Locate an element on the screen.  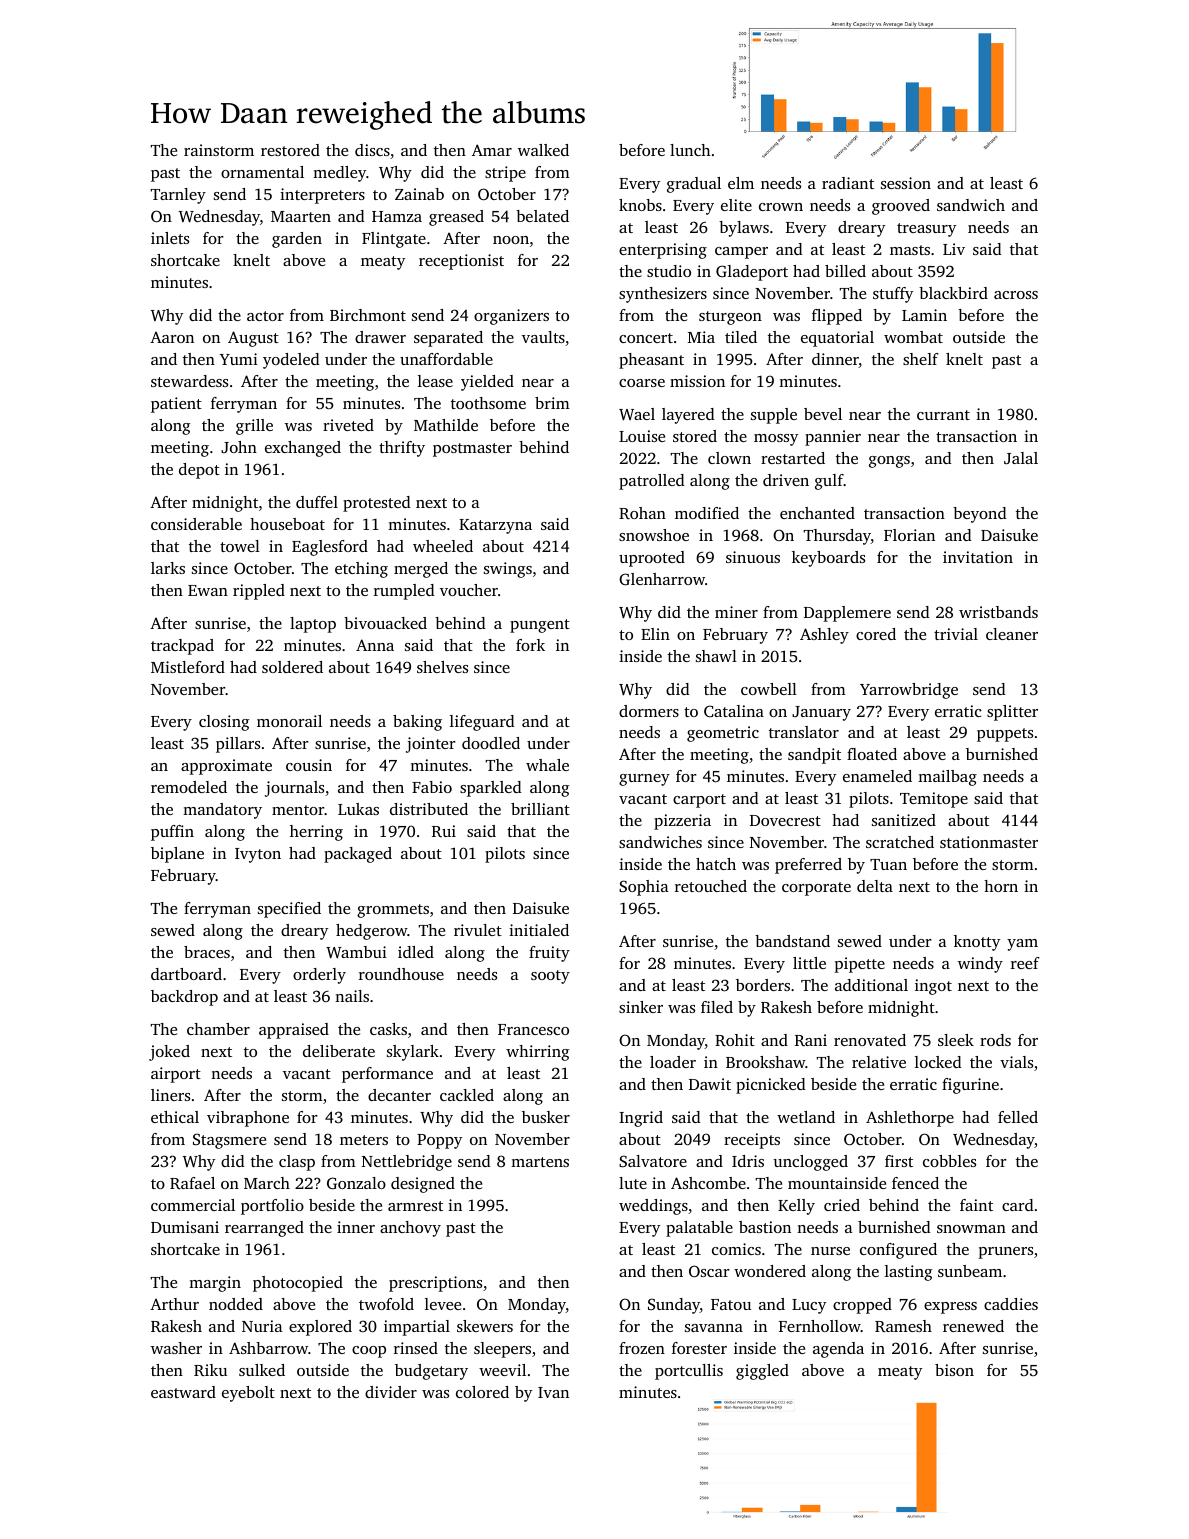
radiant is located at coordinates (848, 183).
